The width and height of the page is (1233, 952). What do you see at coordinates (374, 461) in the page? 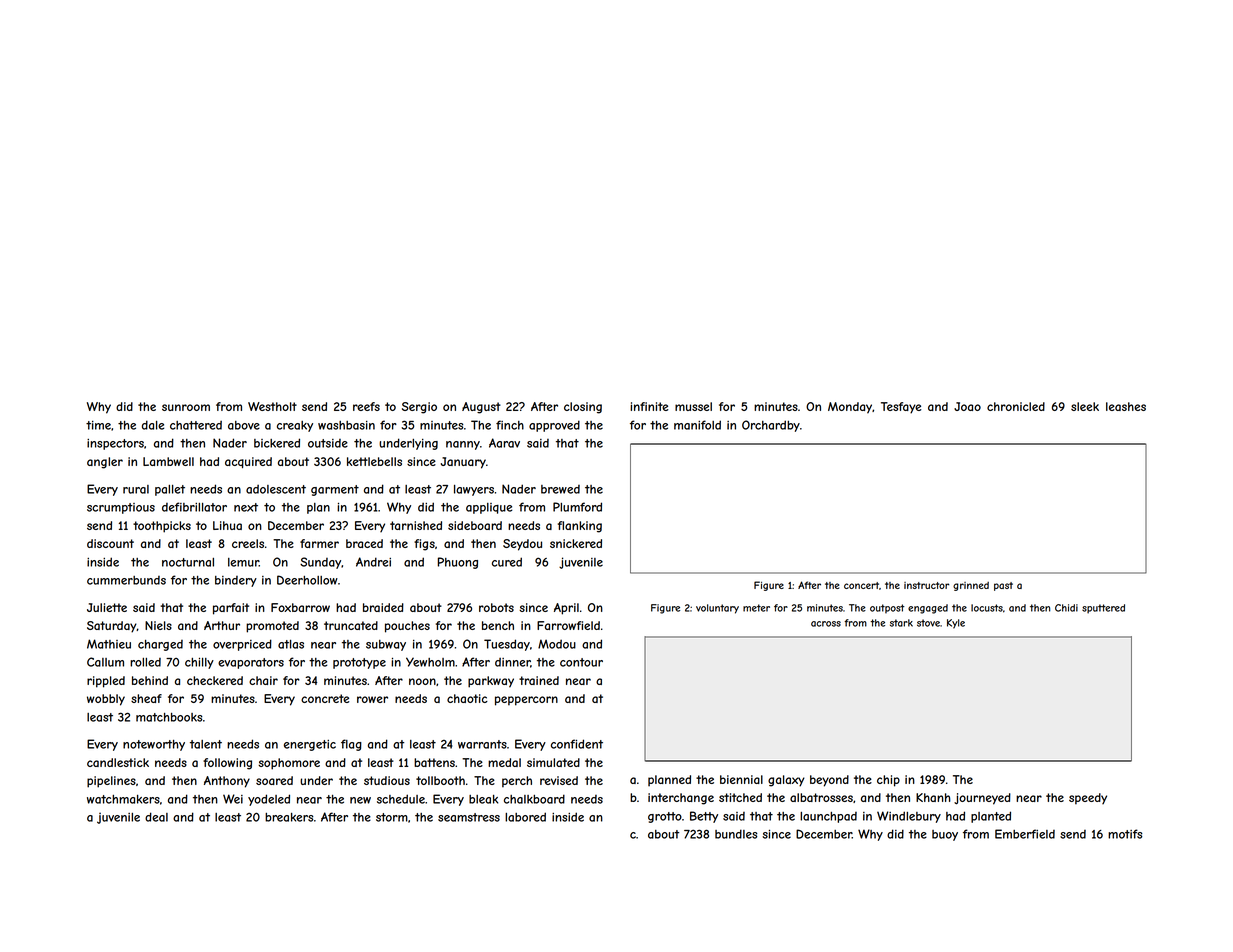
I see `kettlebells` at bounding box center [374, 461].
